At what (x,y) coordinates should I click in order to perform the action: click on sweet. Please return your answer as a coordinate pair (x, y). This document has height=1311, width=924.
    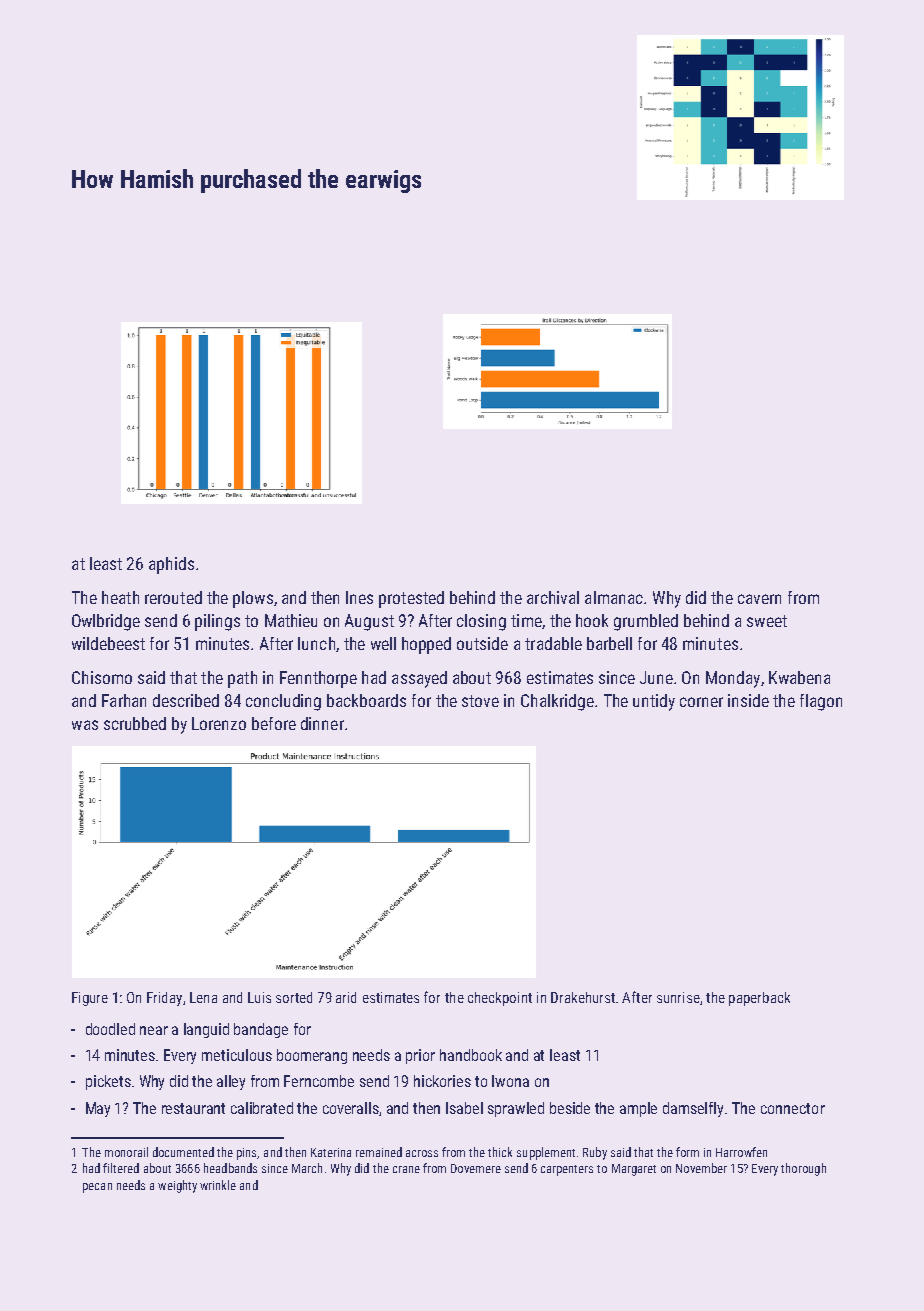
    Looking at the image, I should click on (767, 621).
